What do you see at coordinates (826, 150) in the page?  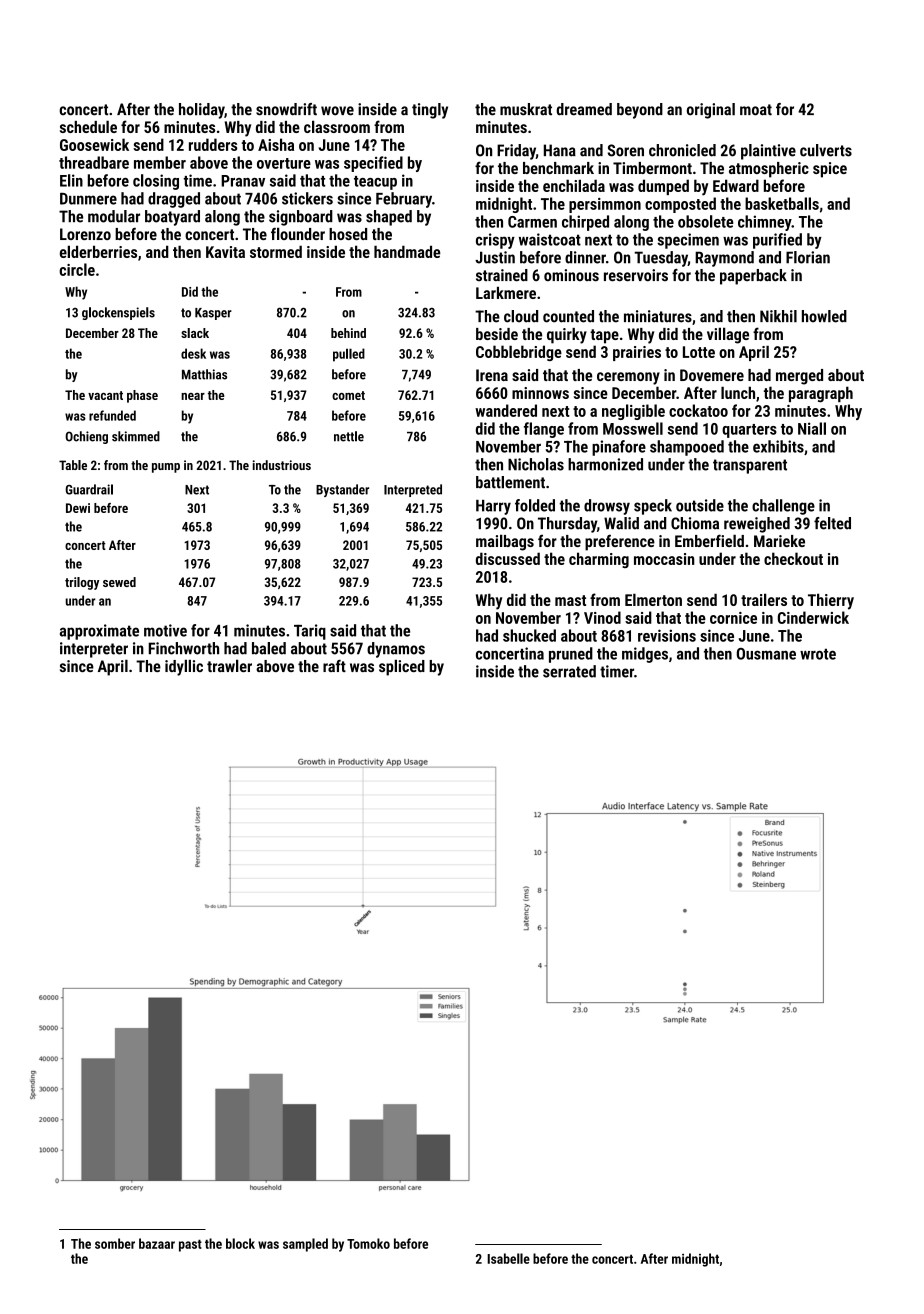 I see `culverts` at bounding box center [826, 150].
